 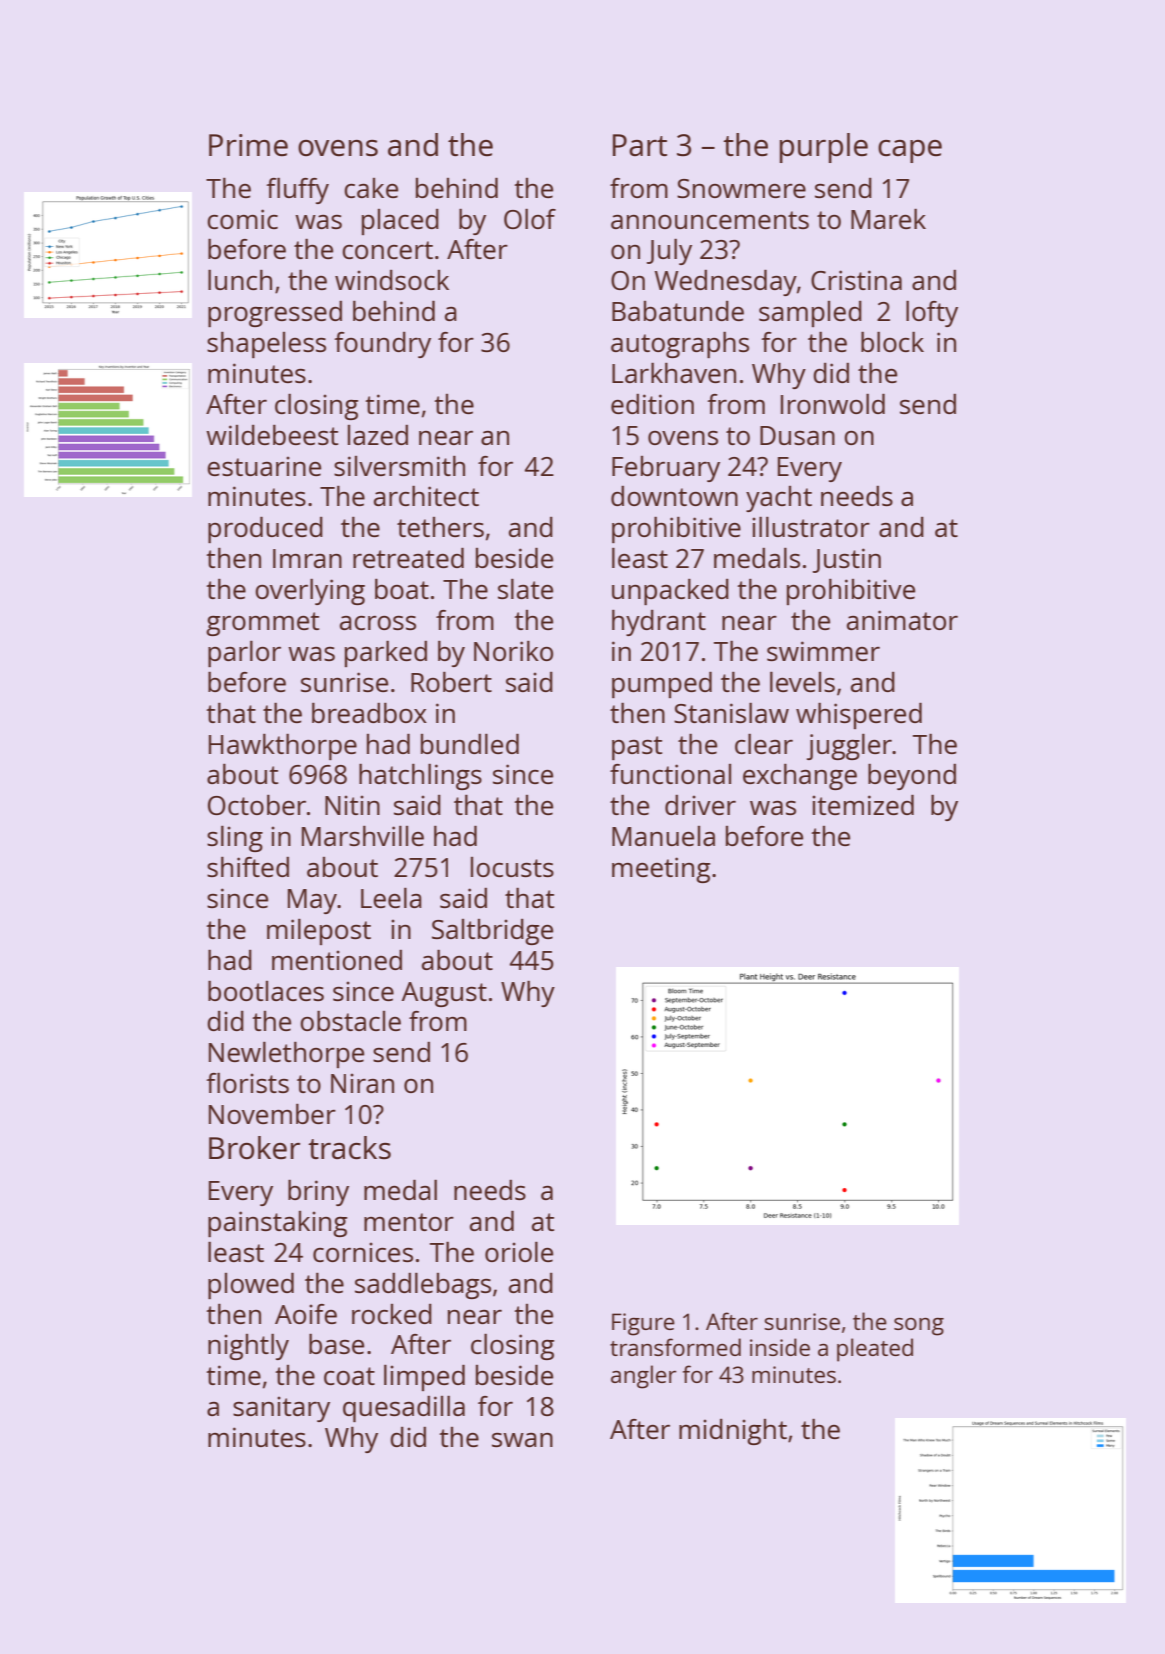 I want to click on Olof, so click(x=530, y=219).
